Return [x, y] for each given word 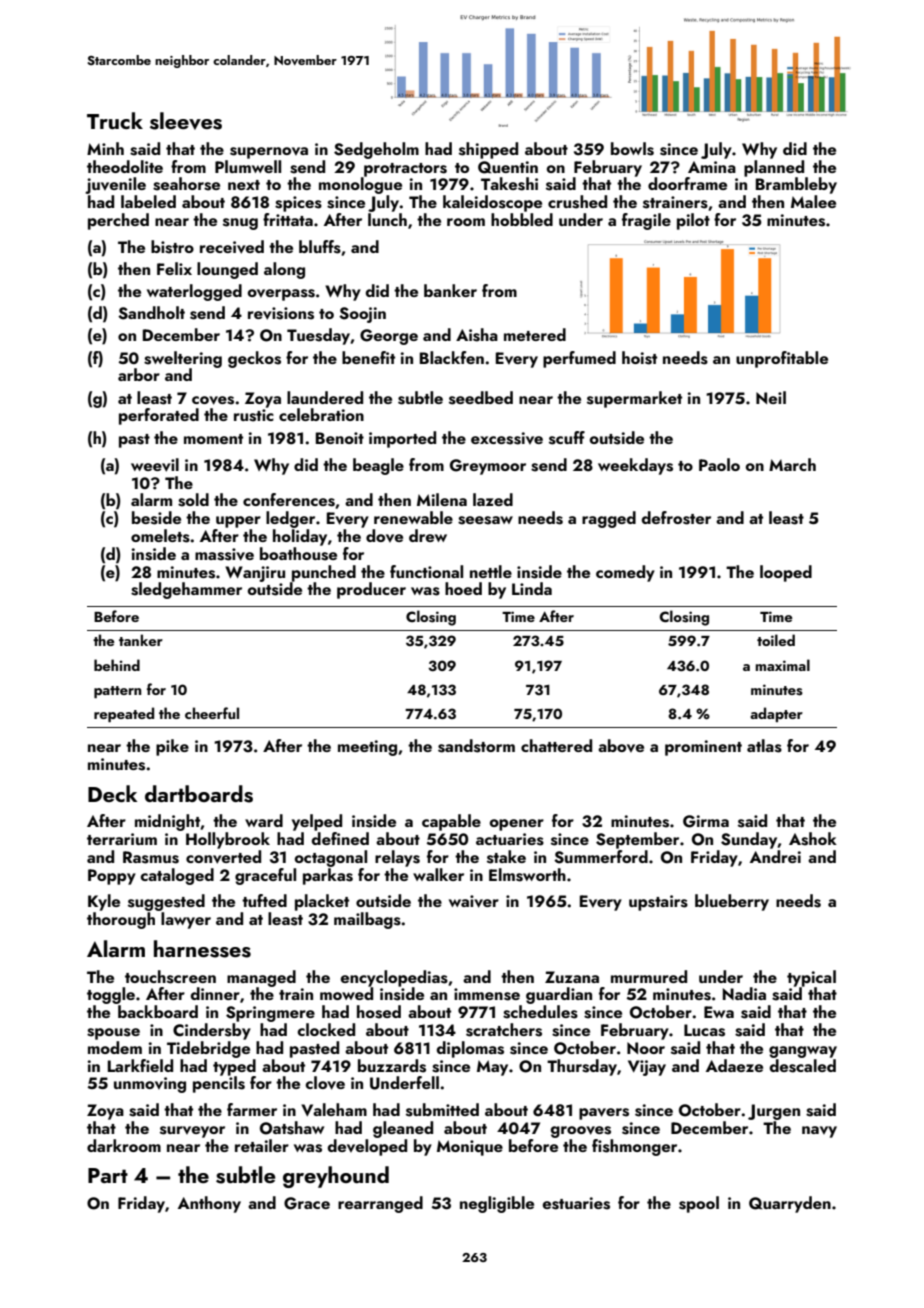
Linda [532, 588]
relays [397, 858]
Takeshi [509, 184]
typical [811, 978]
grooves [581, 1132]
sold [193, 500]
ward [264, 820]
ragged [609, 519]
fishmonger [634, 1147]
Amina [712, 167]
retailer [262, 1145]
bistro [172, 247]
